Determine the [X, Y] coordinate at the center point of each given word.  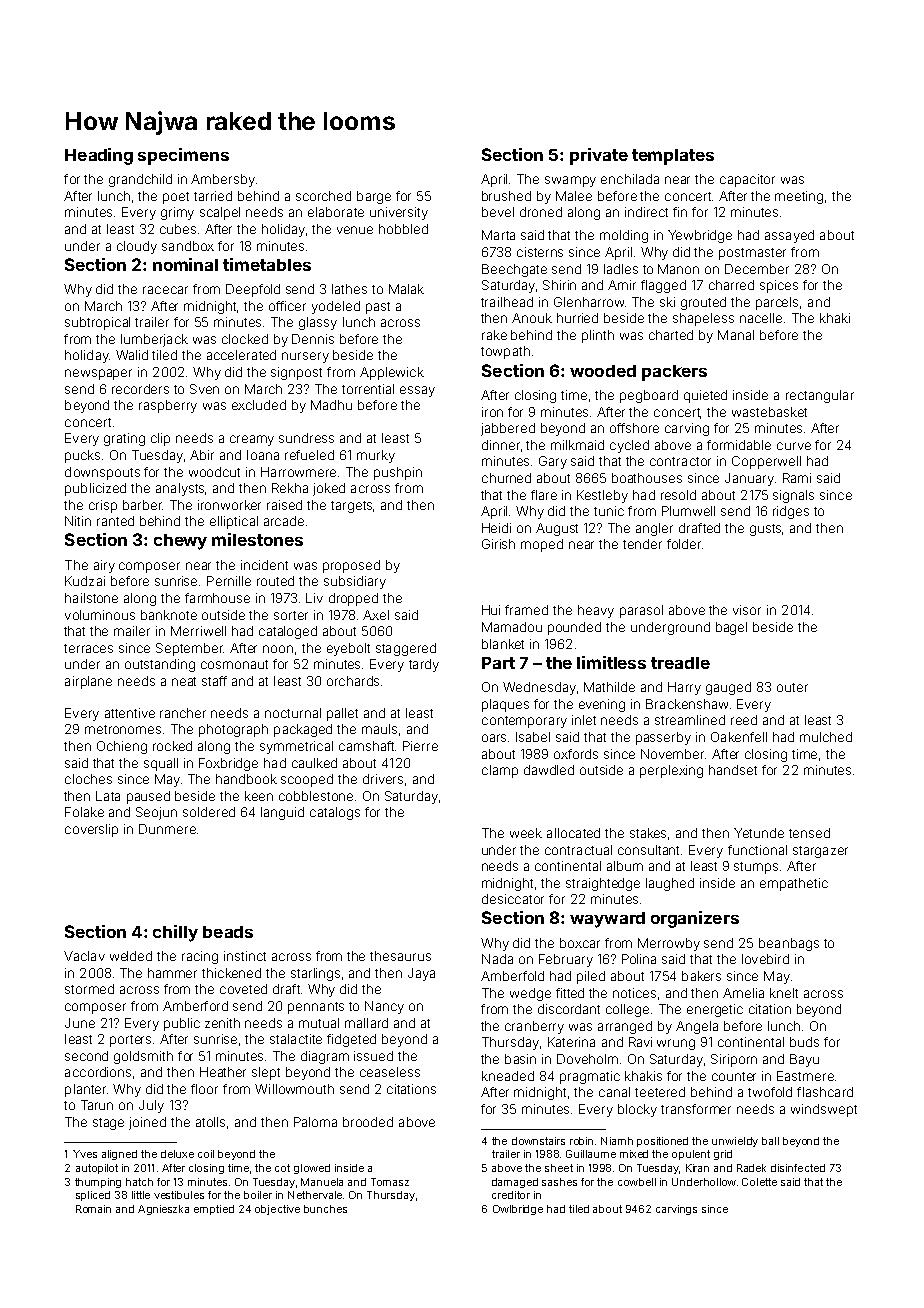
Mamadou [512, 627]
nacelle [761, 318]
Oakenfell [739, 737]
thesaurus [400, 956]
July [151, 1106]
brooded [368, 1122]
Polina [639, 959]
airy [104, 566]
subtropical [97, 323]
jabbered [508, 429]
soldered [209, 812]
